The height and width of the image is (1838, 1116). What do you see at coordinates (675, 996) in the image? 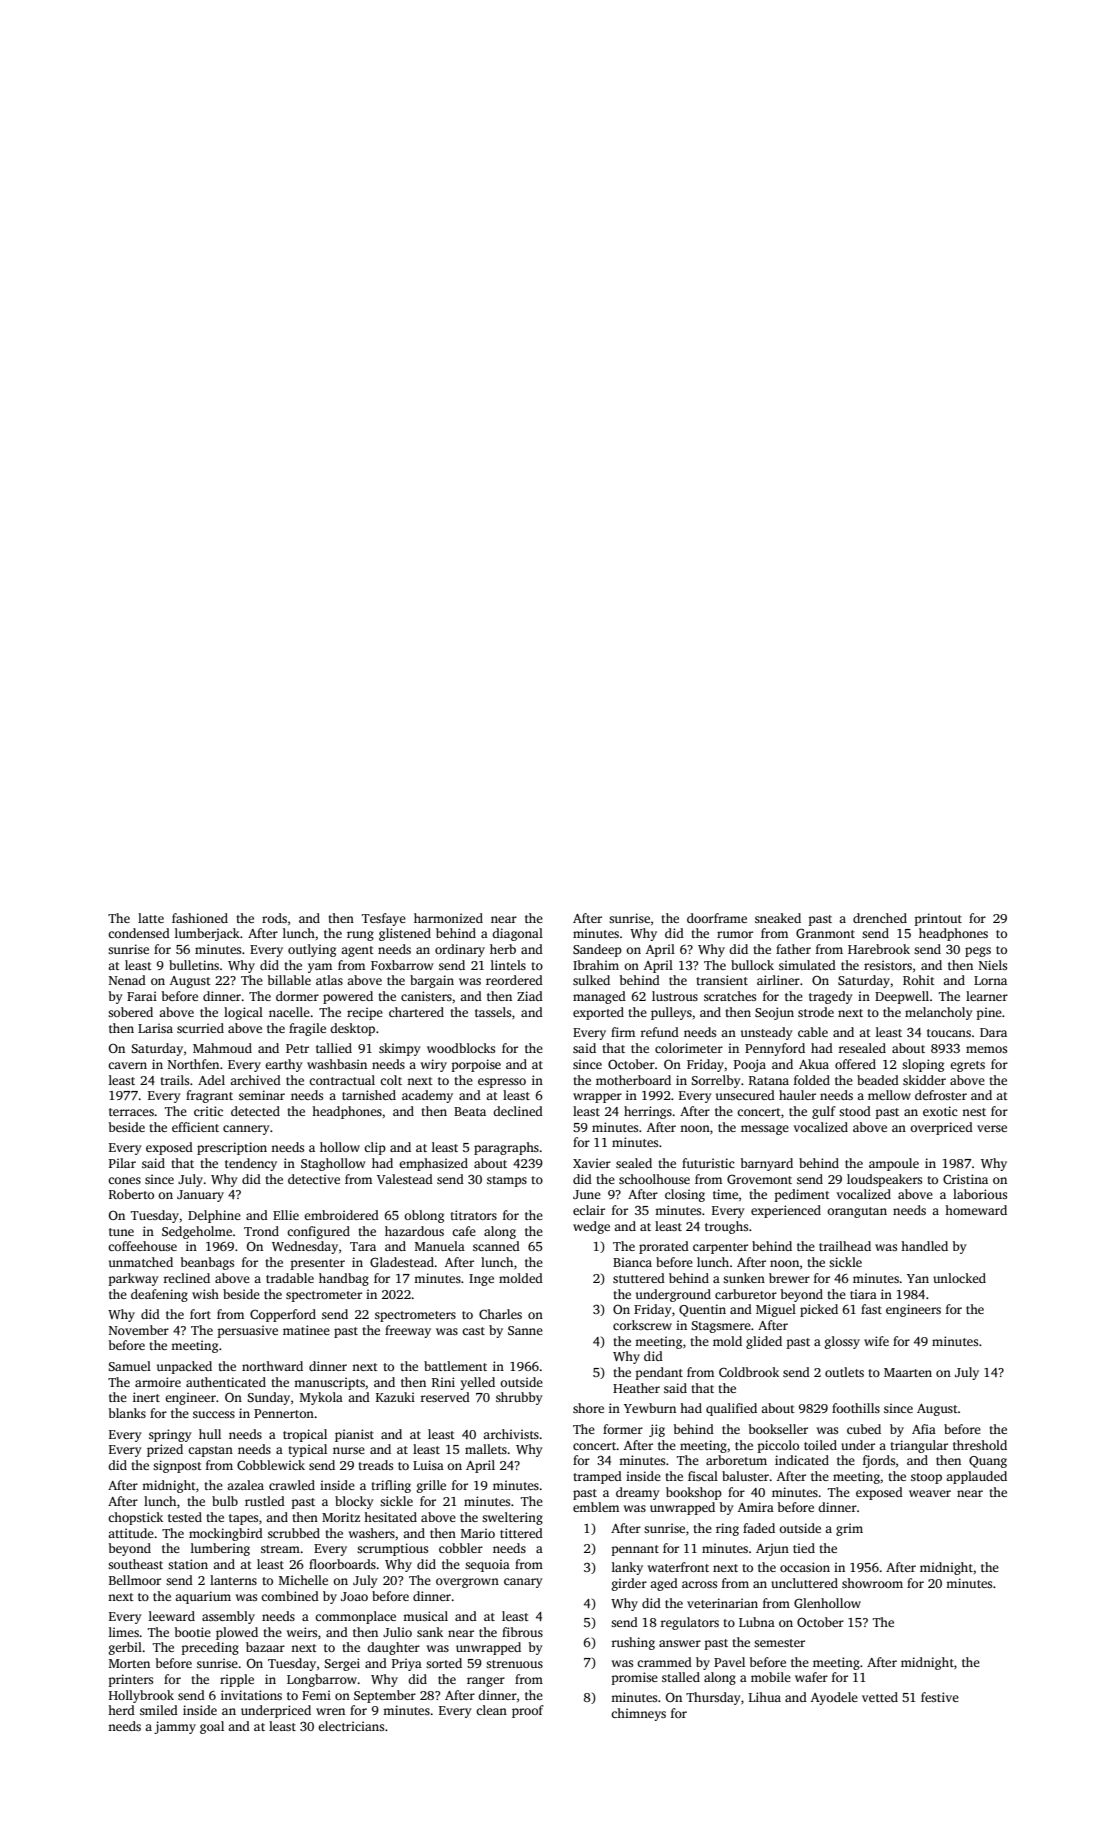
I see `lustrous` at bounding box center [675, 996].
